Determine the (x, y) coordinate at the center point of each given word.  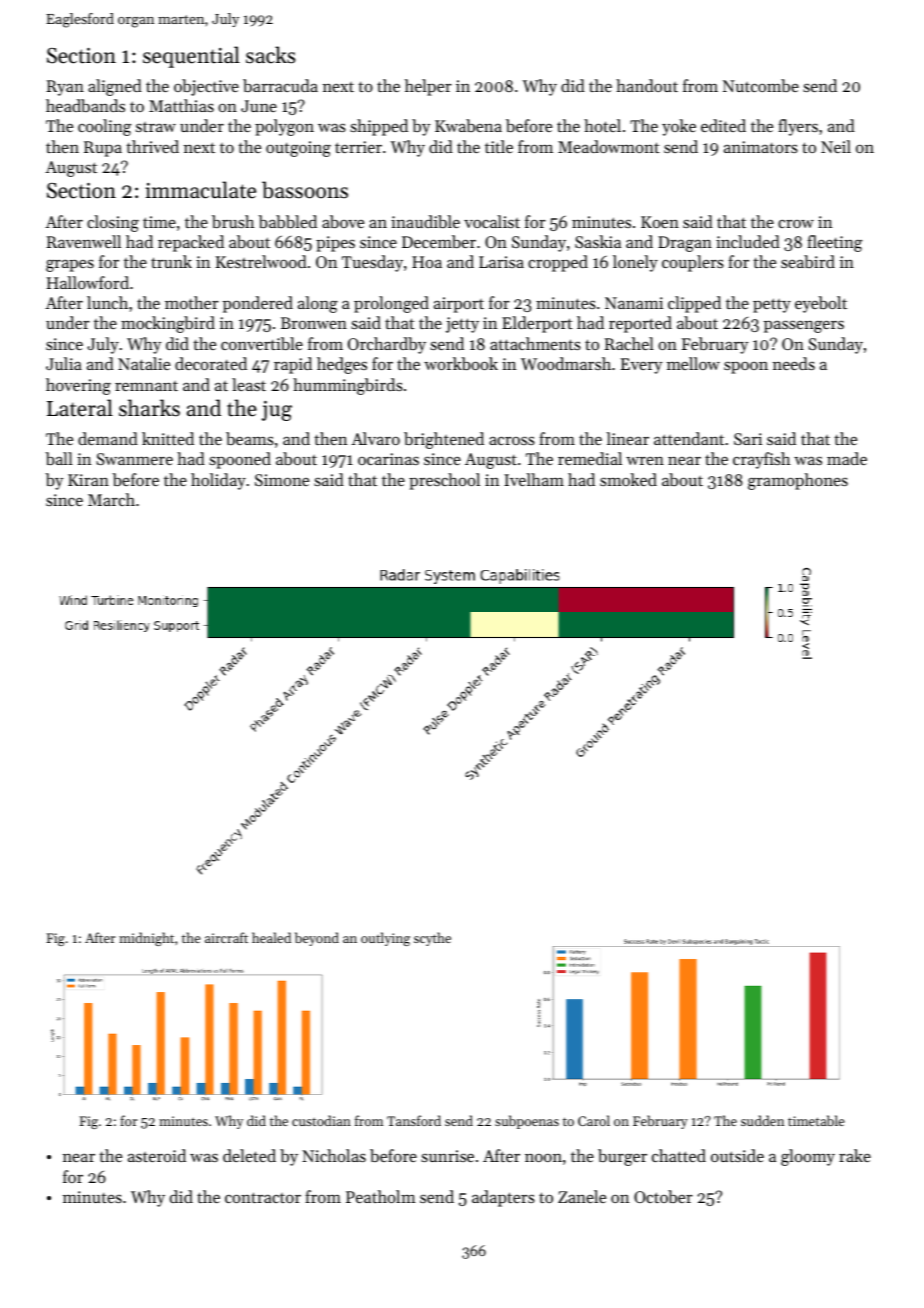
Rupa (103, 149)
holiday (218, 481)
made (847, 458)
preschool (444, 481)
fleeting (834, 243)
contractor (263, 1197)
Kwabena (468, 125)
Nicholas (334, 1155)
